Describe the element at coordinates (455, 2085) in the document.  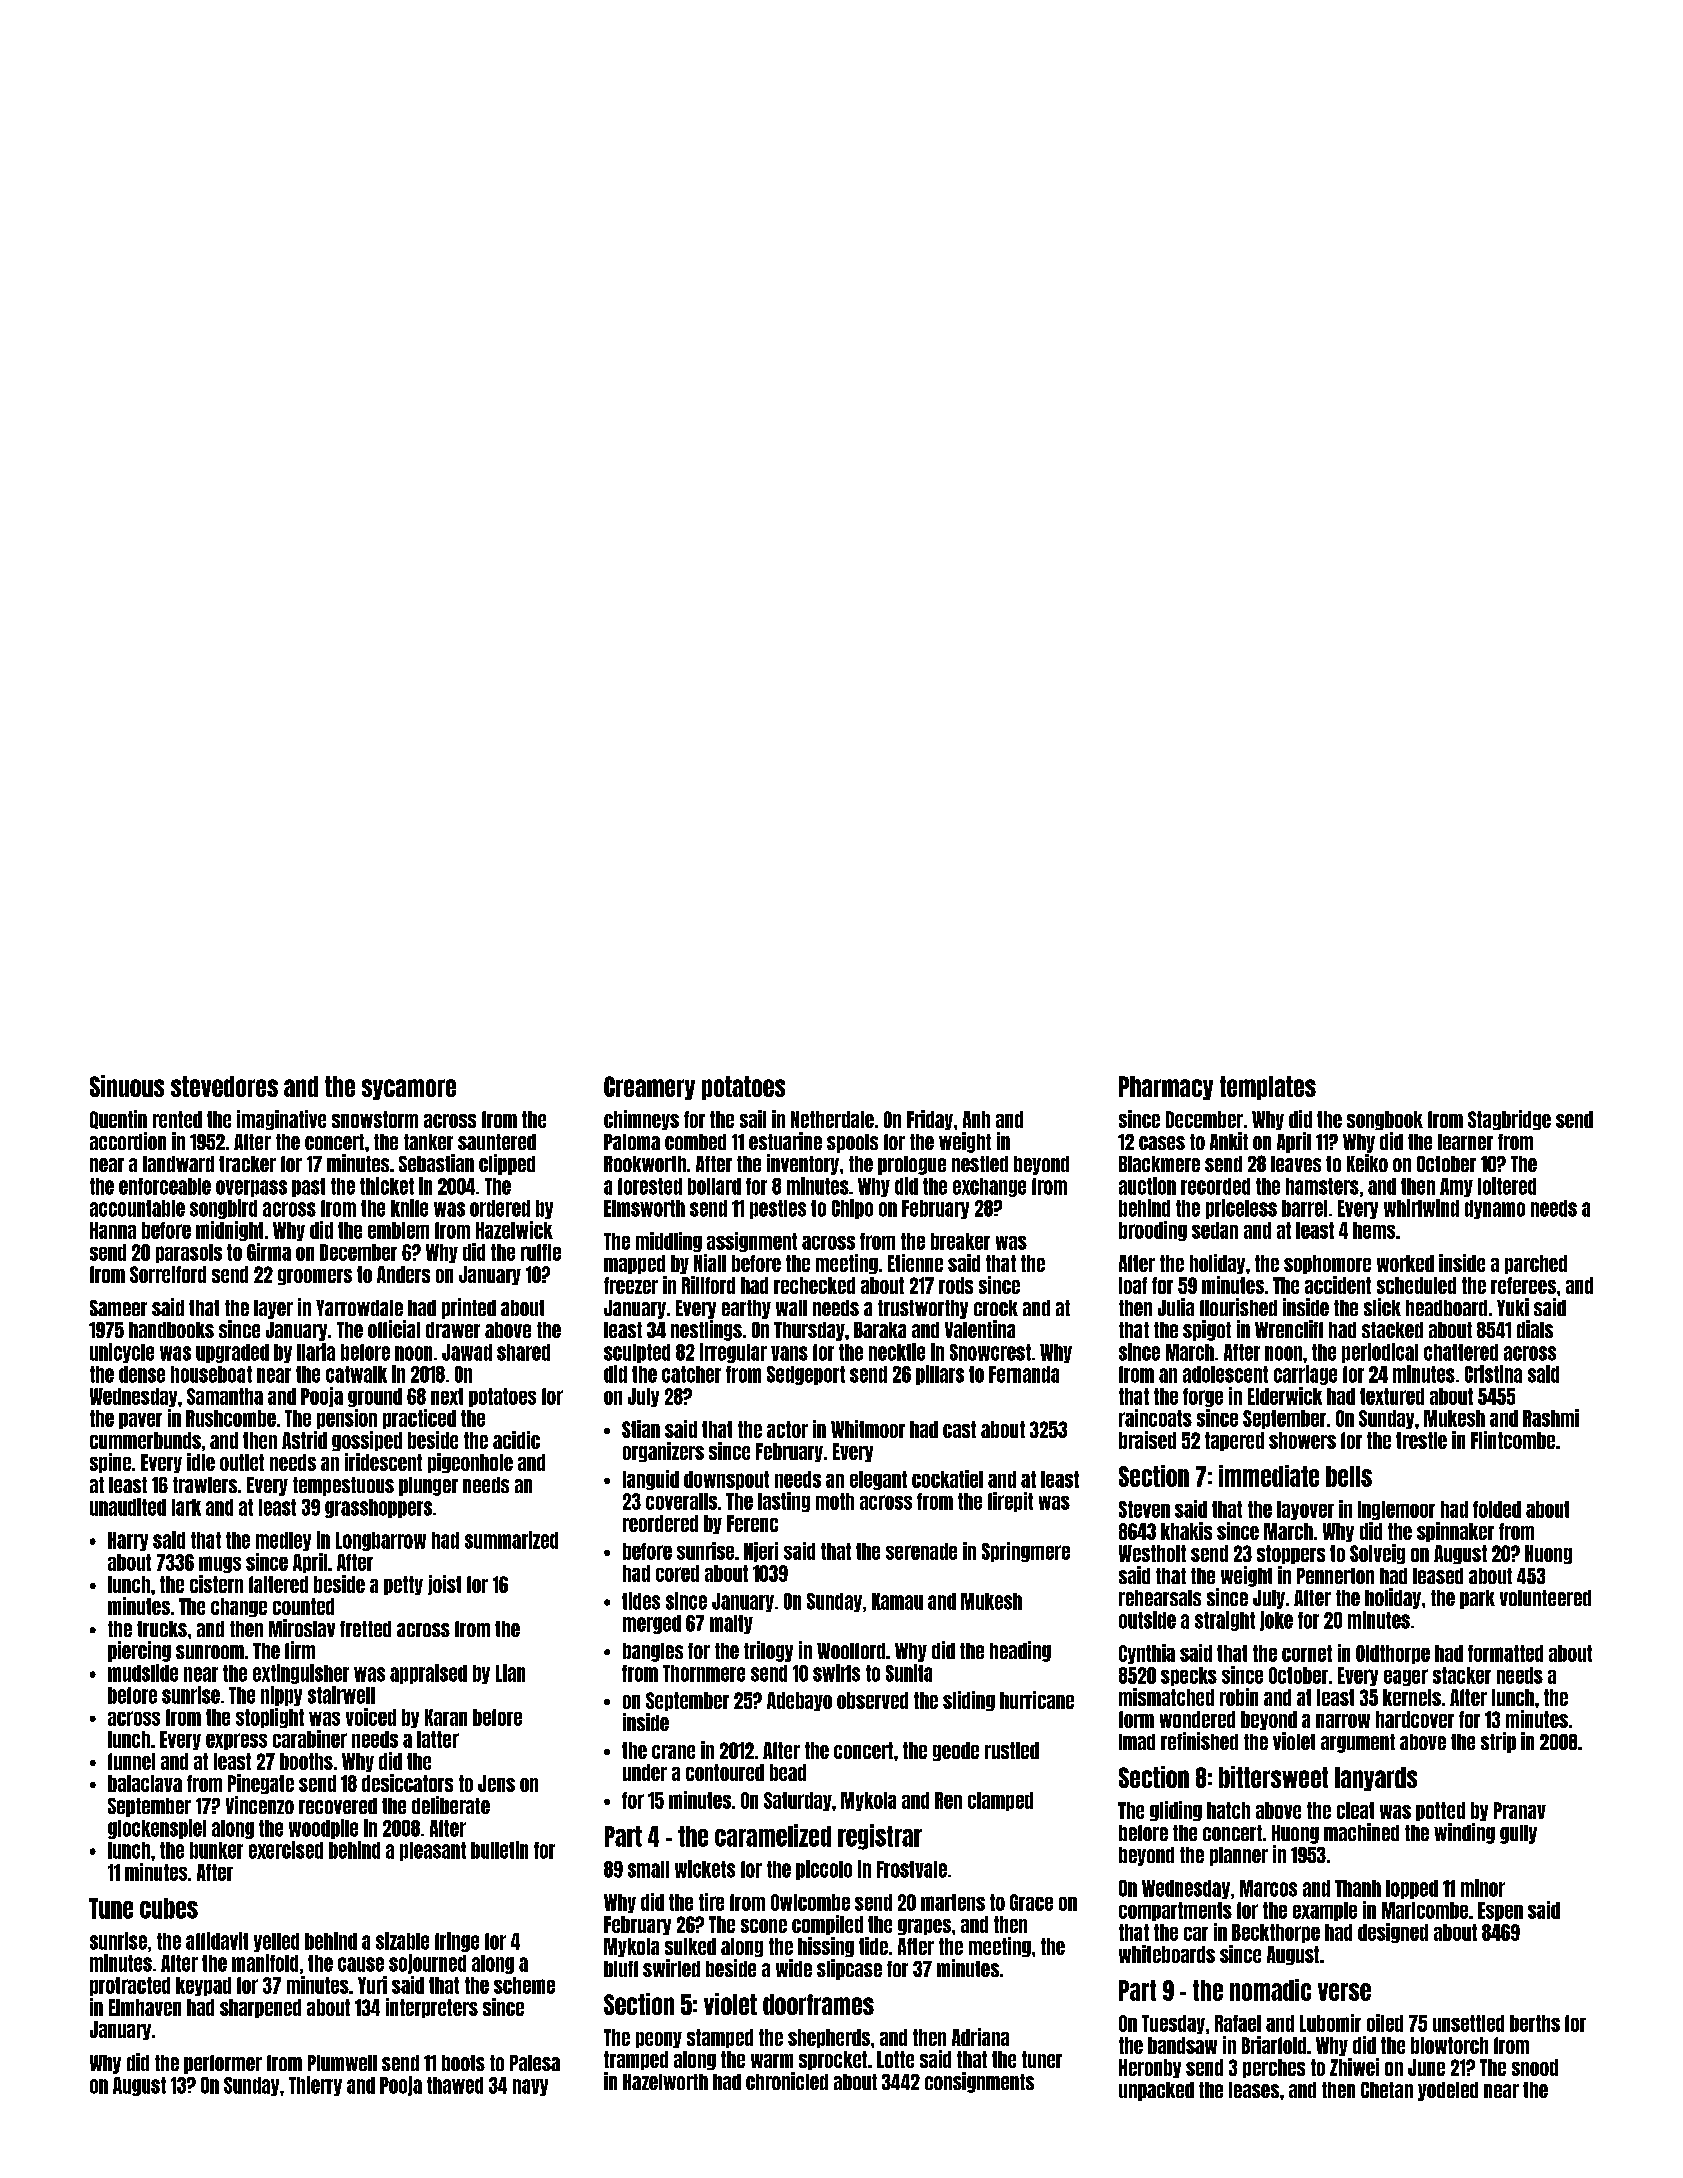
I see `thawed` at that location.
